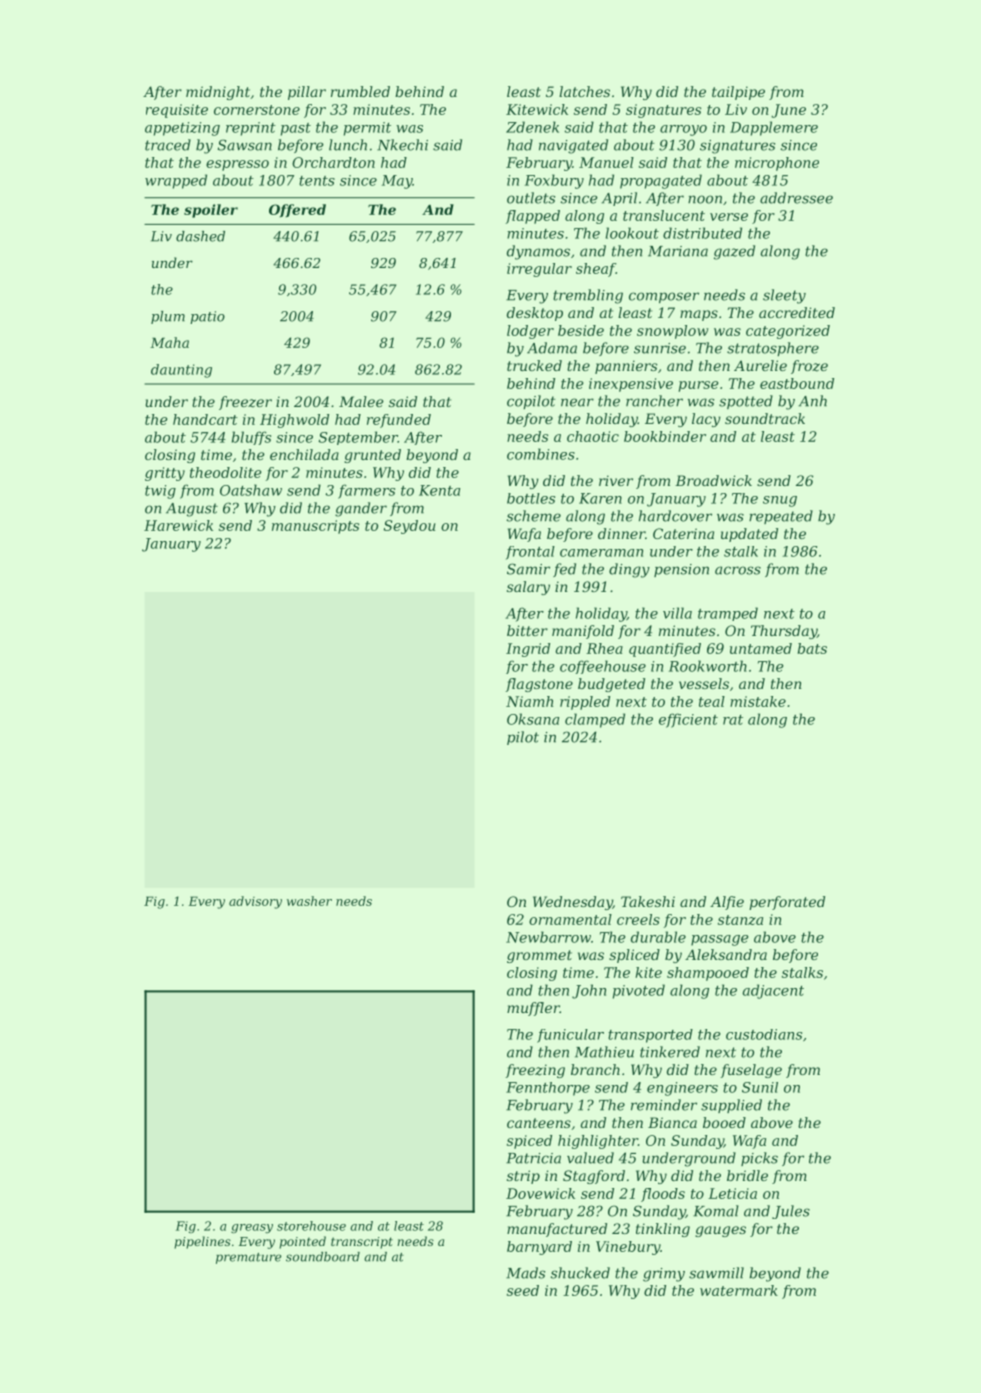  I want to click on soundboard, so click(323, 1257).
